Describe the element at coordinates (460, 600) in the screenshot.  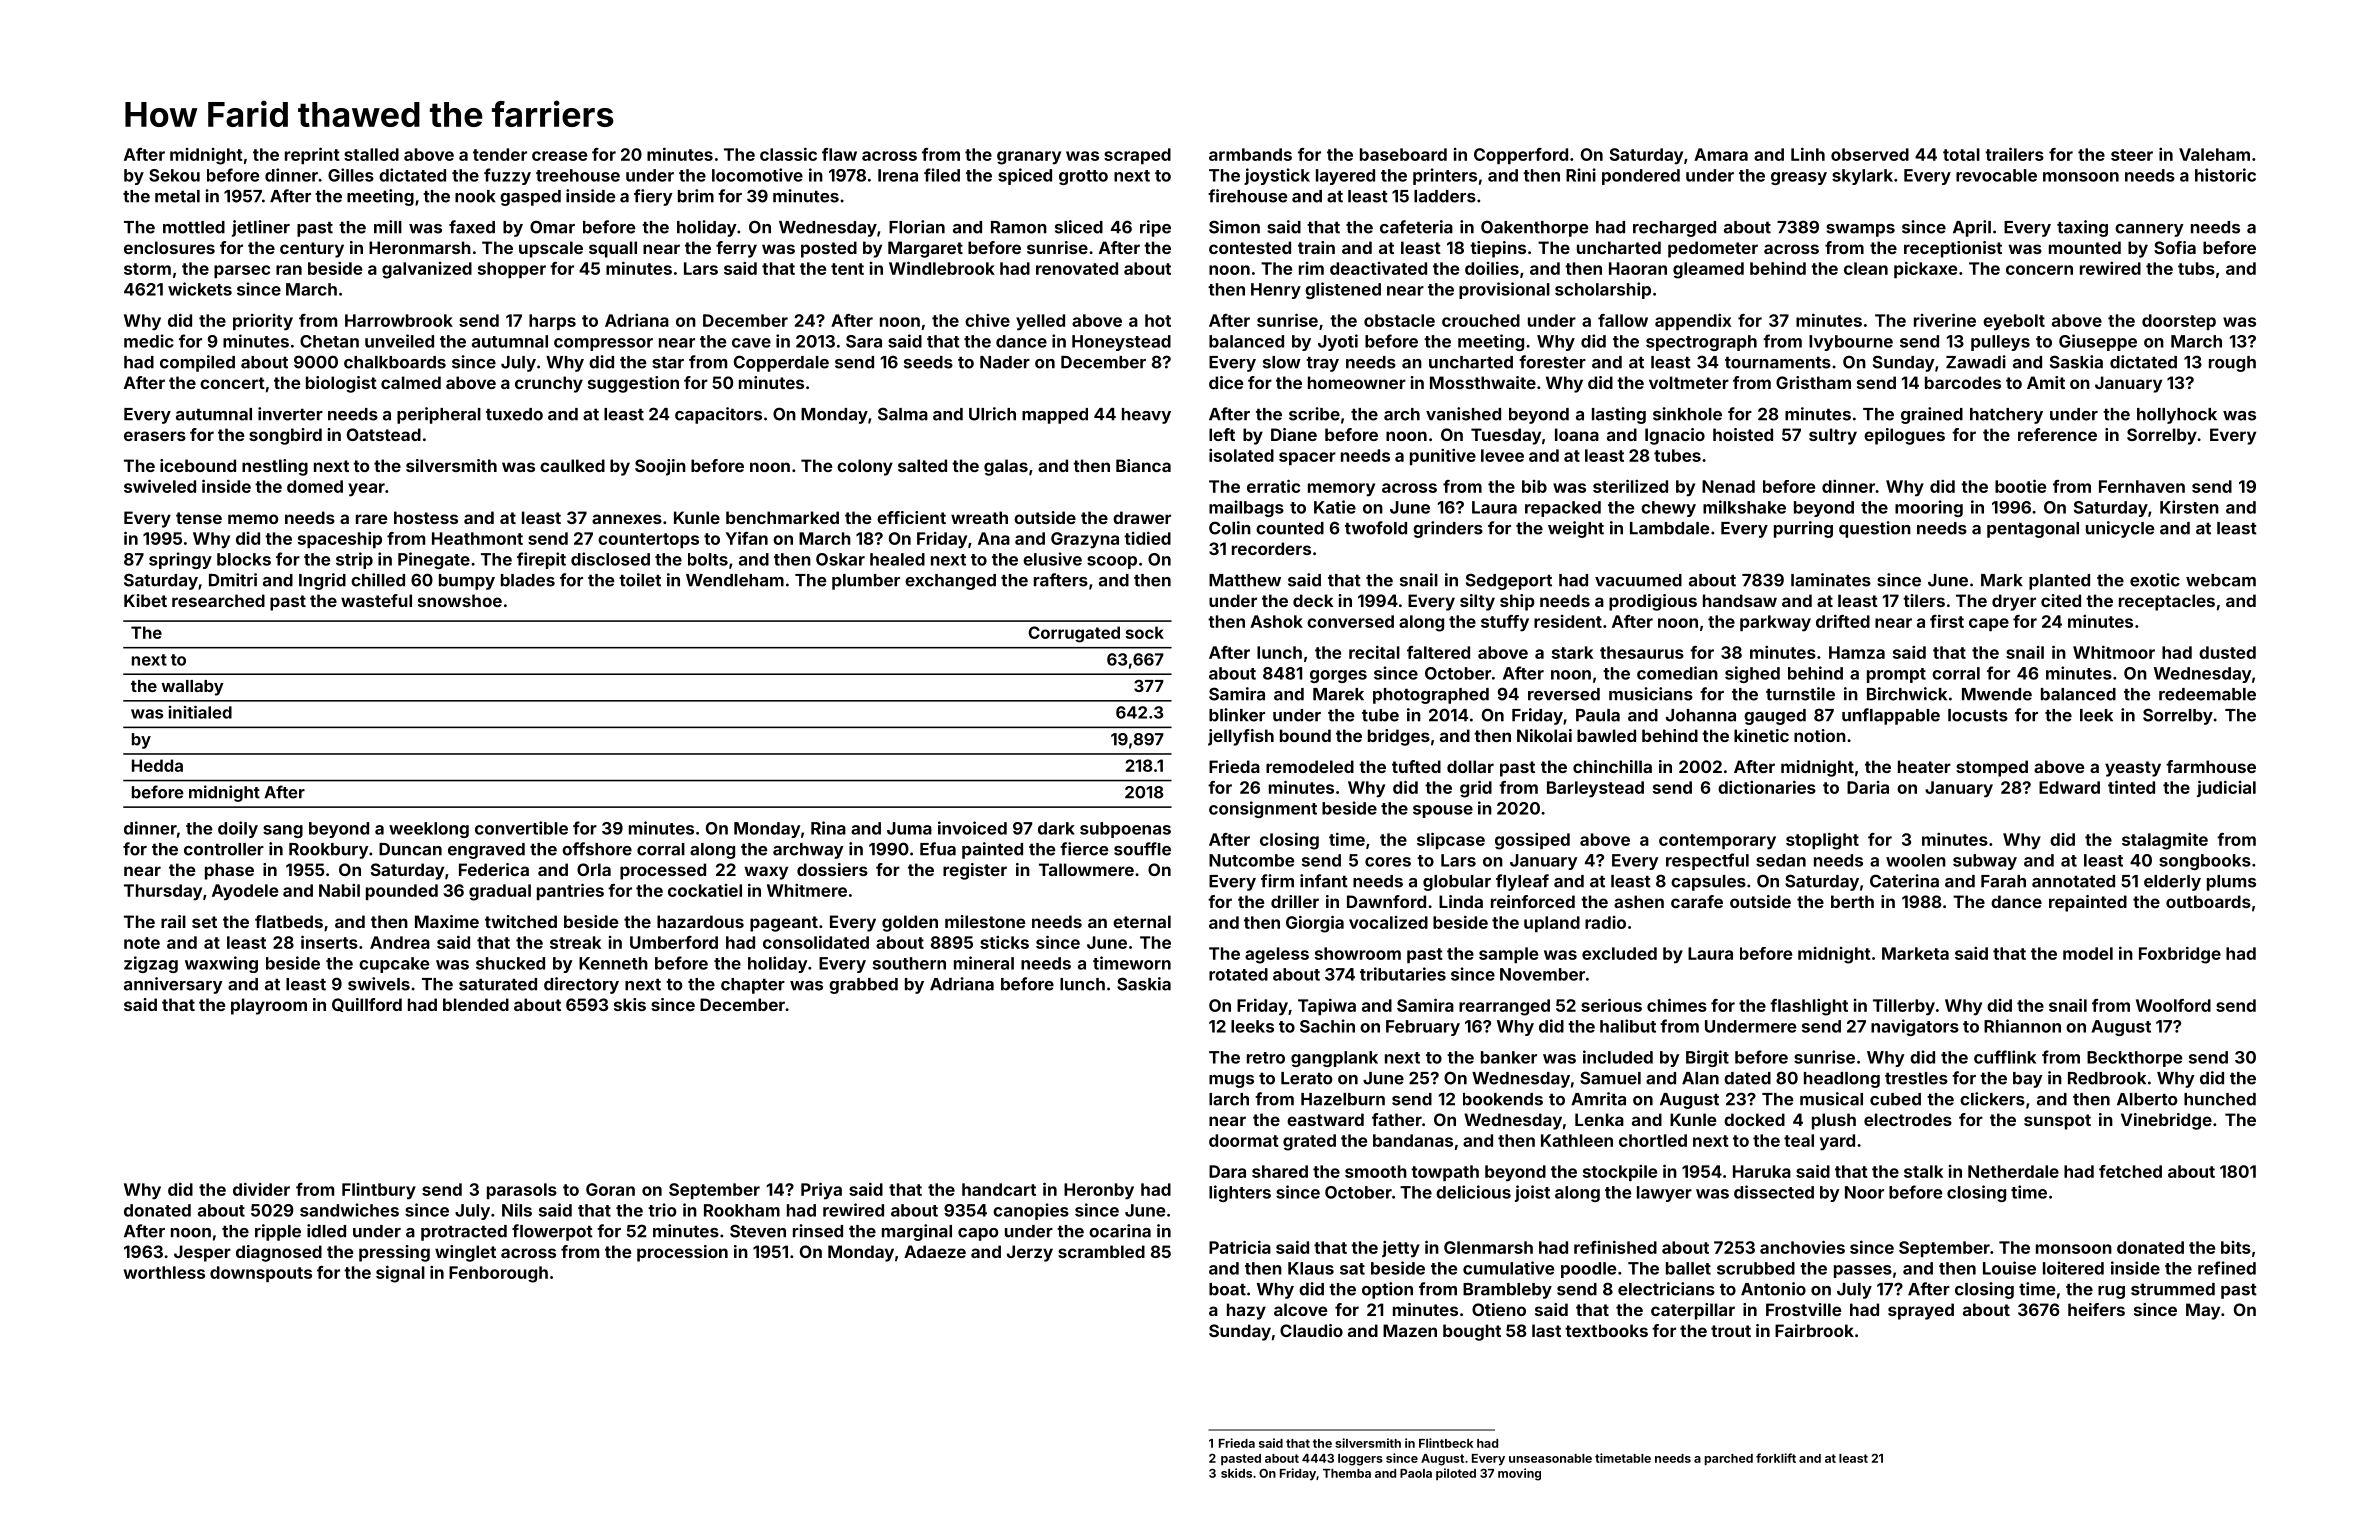
I see `snowshoe` at that location.
